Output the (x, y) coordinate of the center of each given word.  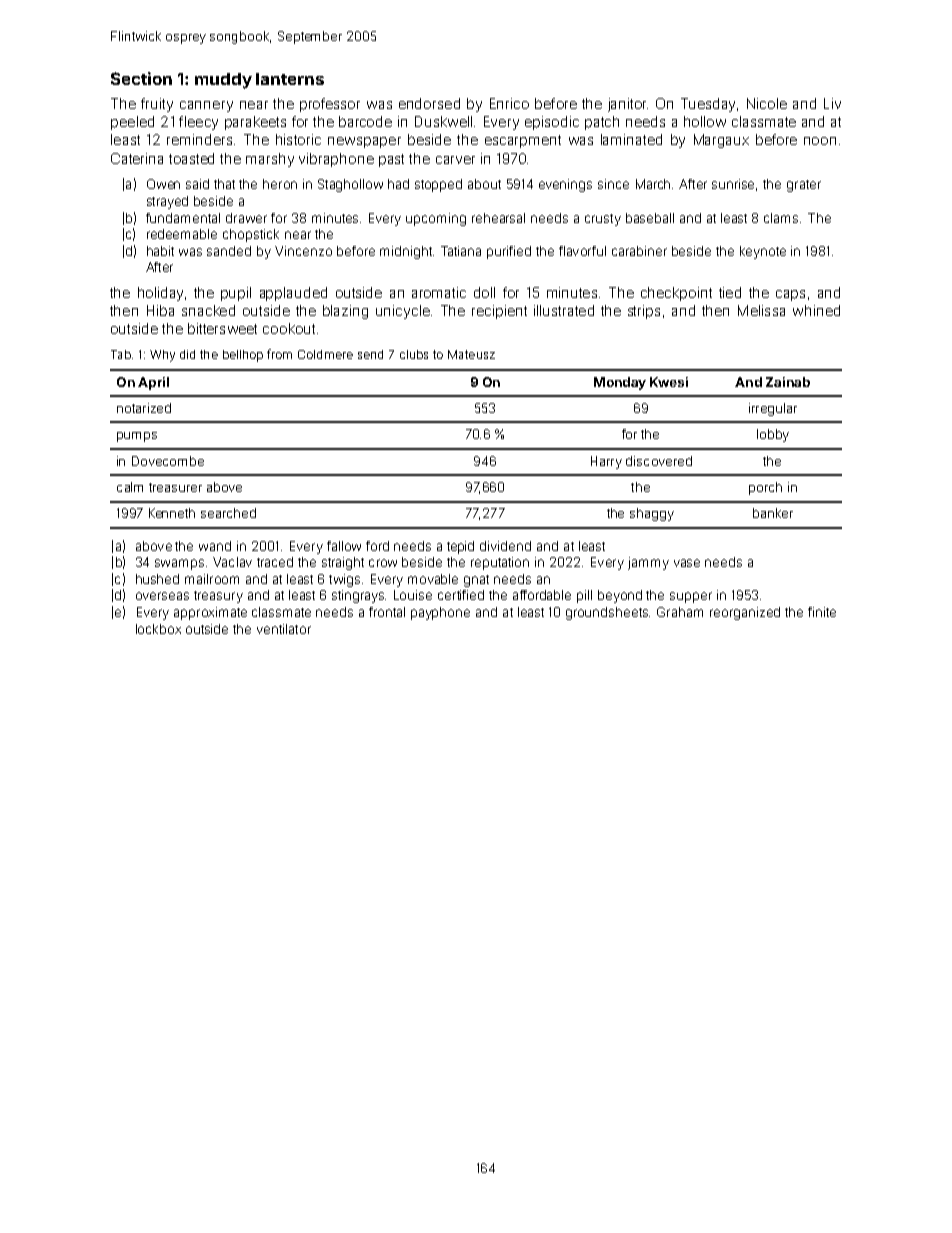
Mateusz (471, 354)
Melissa (761, 310)
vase (687, 563)
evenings (565, 185)
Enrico (509, 103)
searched (228, 513)
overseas (162, 596)
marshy (270, 160)
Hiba (160, 310)
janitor (627, 105)
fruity (157, 105)
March (653, 184)
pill (584, 596)
